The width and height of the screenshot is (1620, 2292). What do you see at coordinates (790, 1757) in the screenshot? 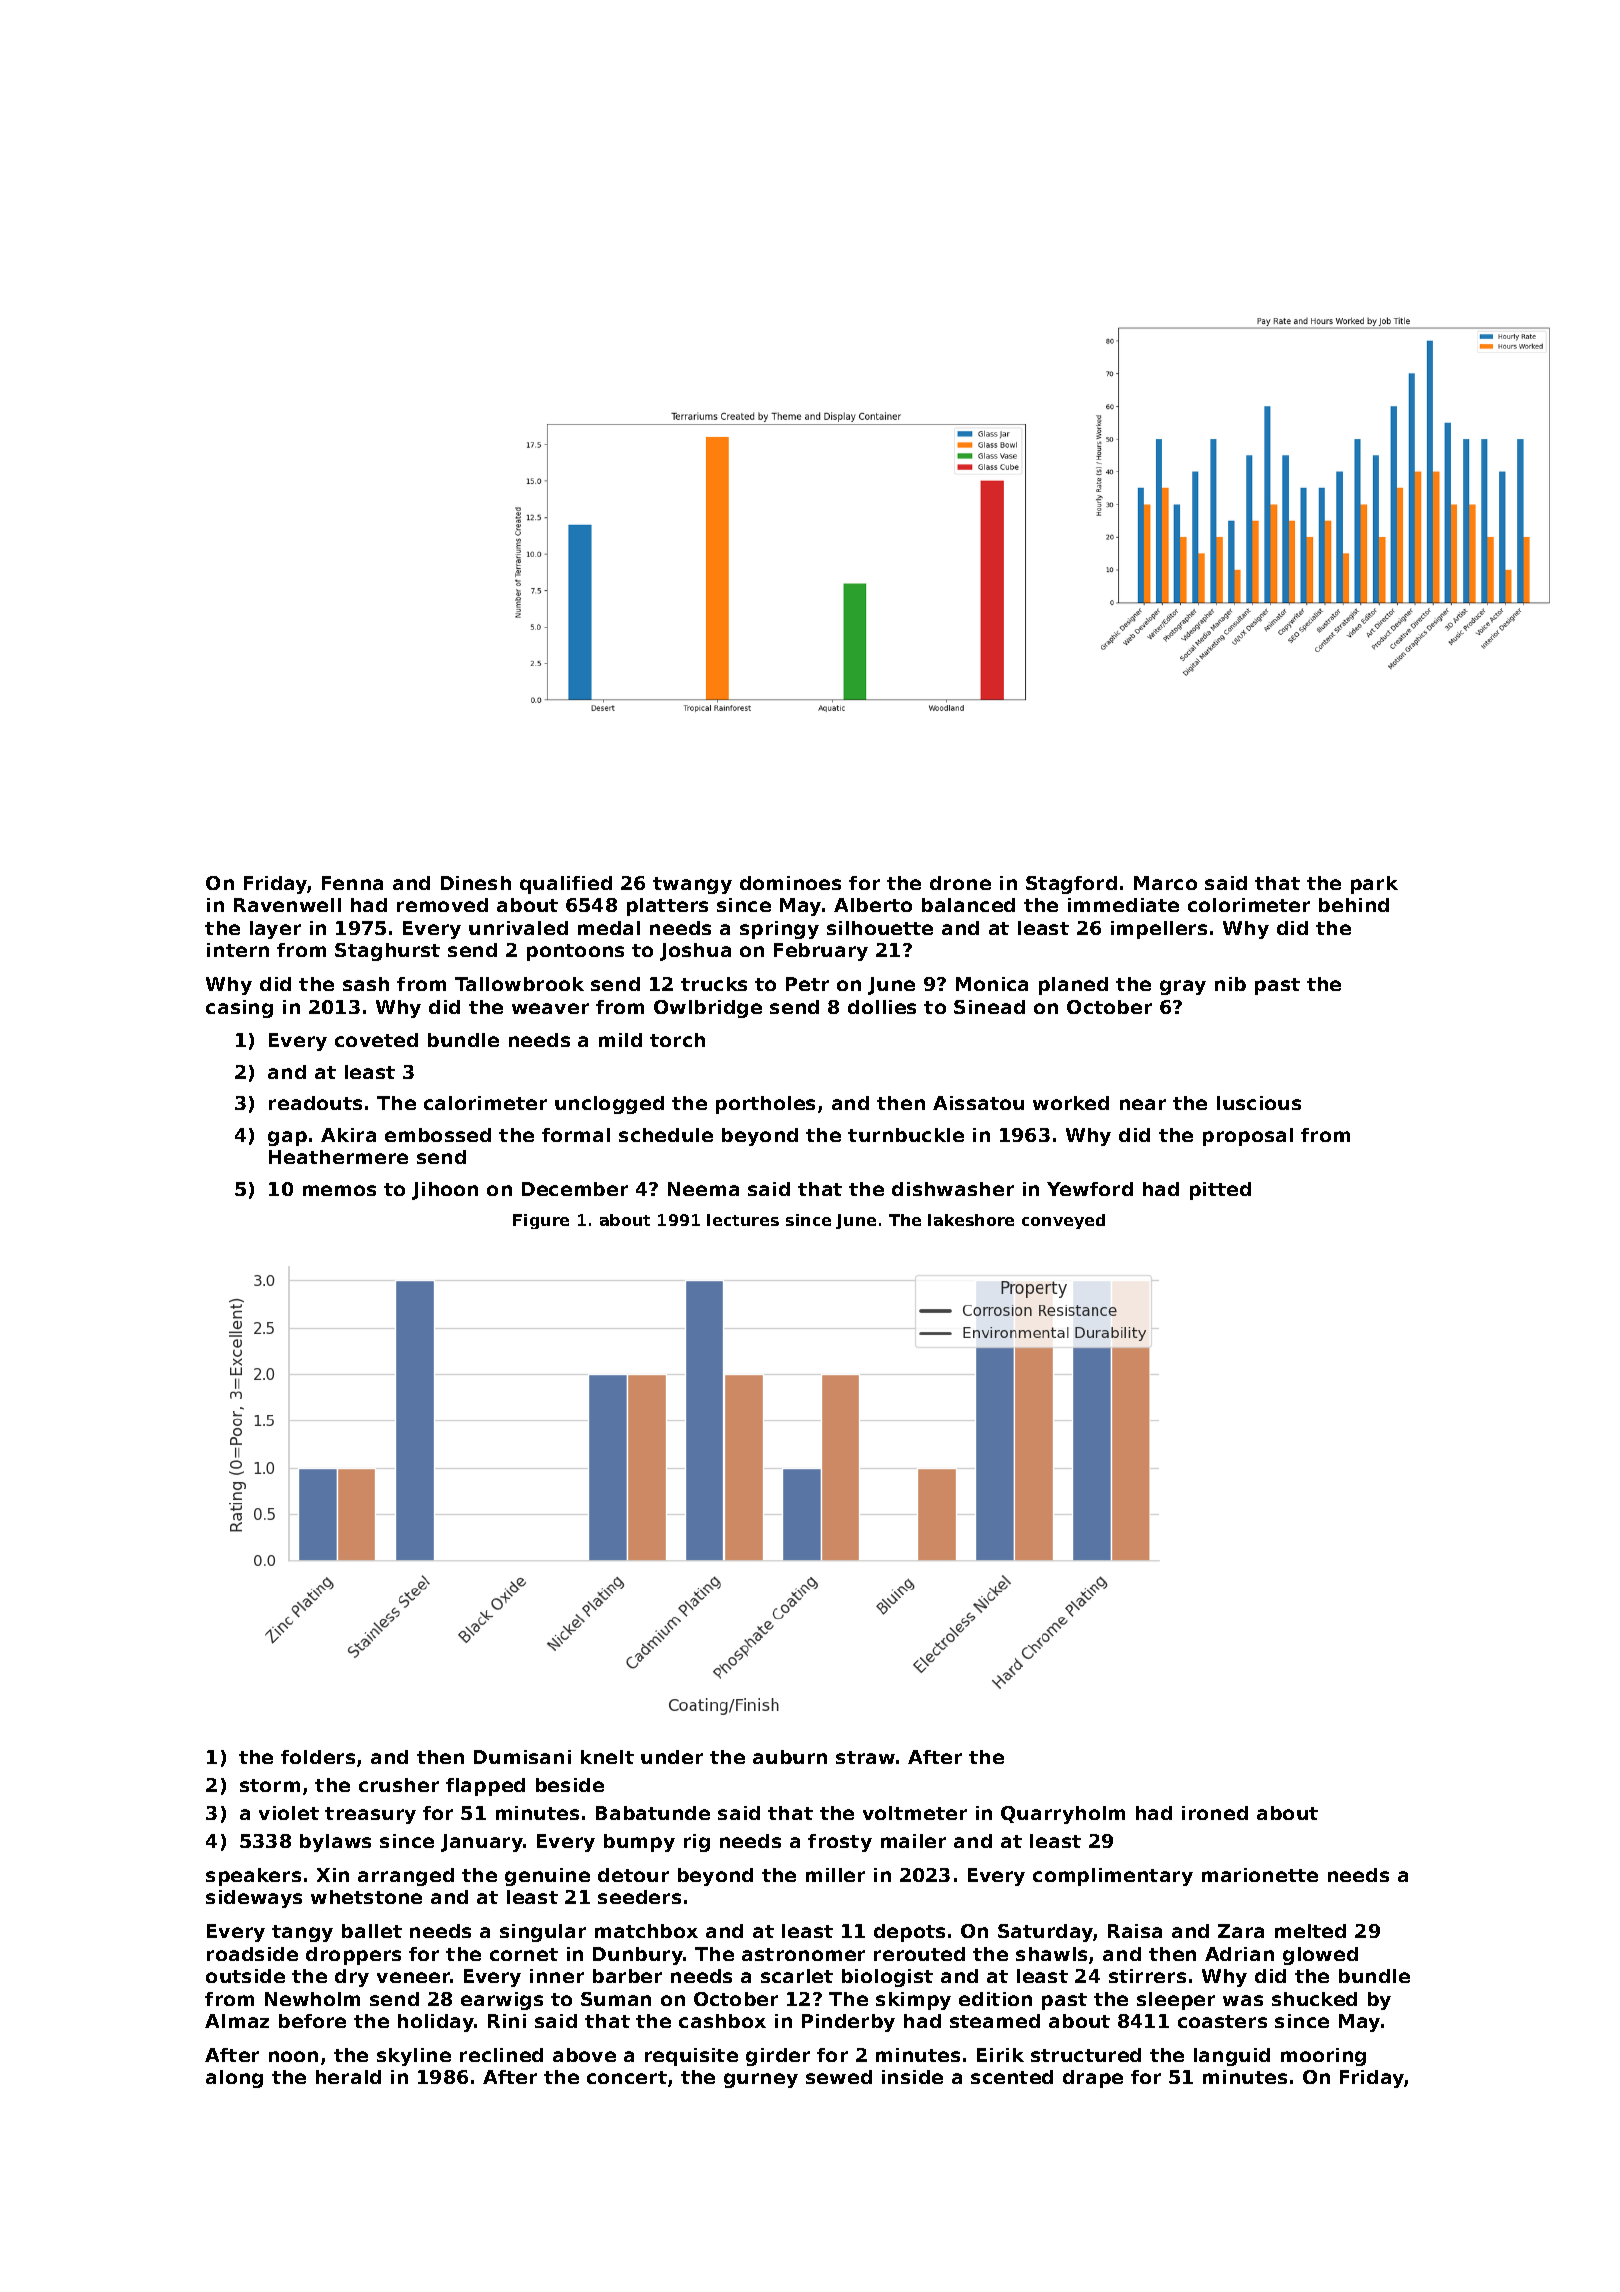
I see `auburn` at bounding box center [790, 1757].
